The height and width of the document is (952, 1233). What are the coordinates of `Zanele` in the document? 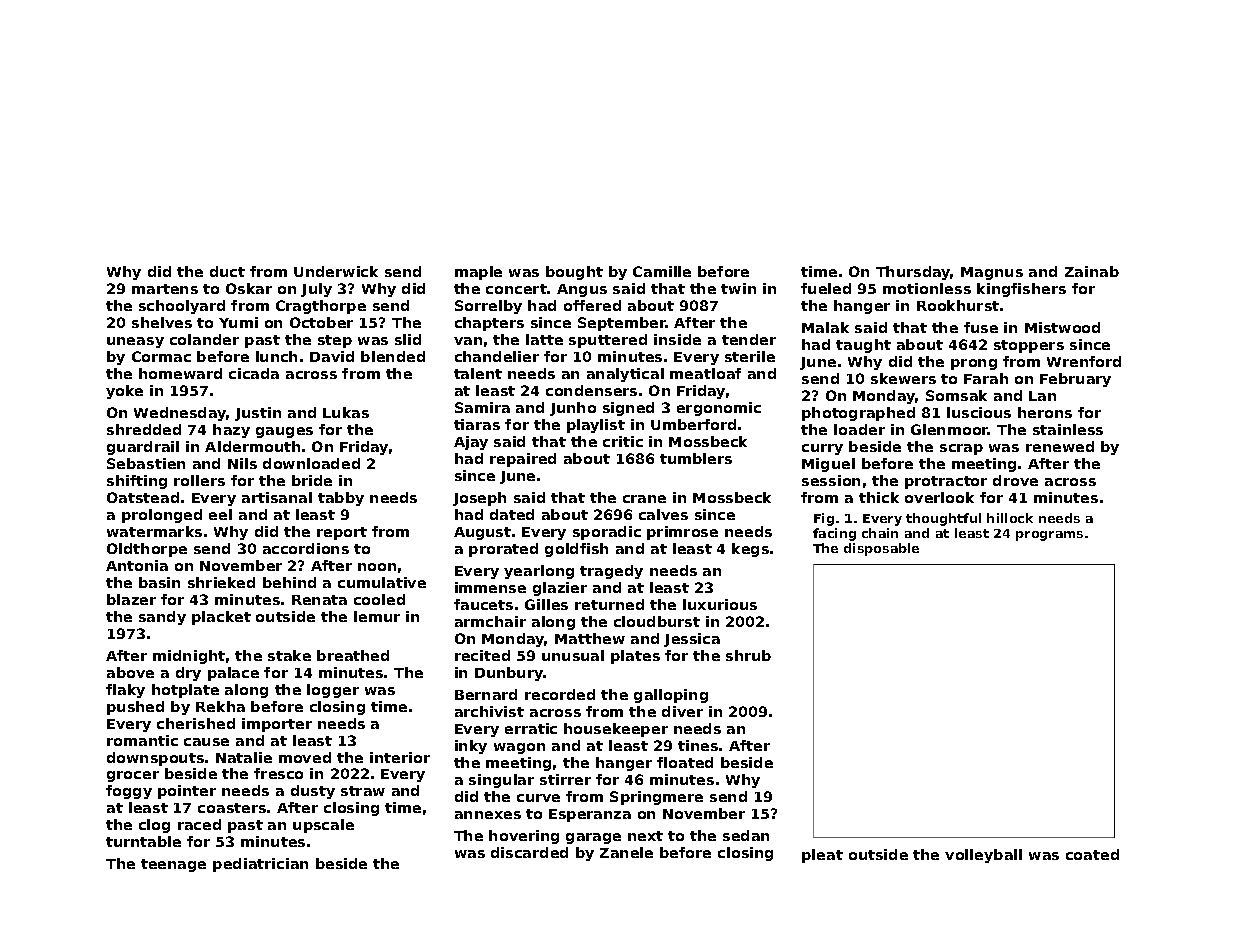 It's located at (626, 852).
